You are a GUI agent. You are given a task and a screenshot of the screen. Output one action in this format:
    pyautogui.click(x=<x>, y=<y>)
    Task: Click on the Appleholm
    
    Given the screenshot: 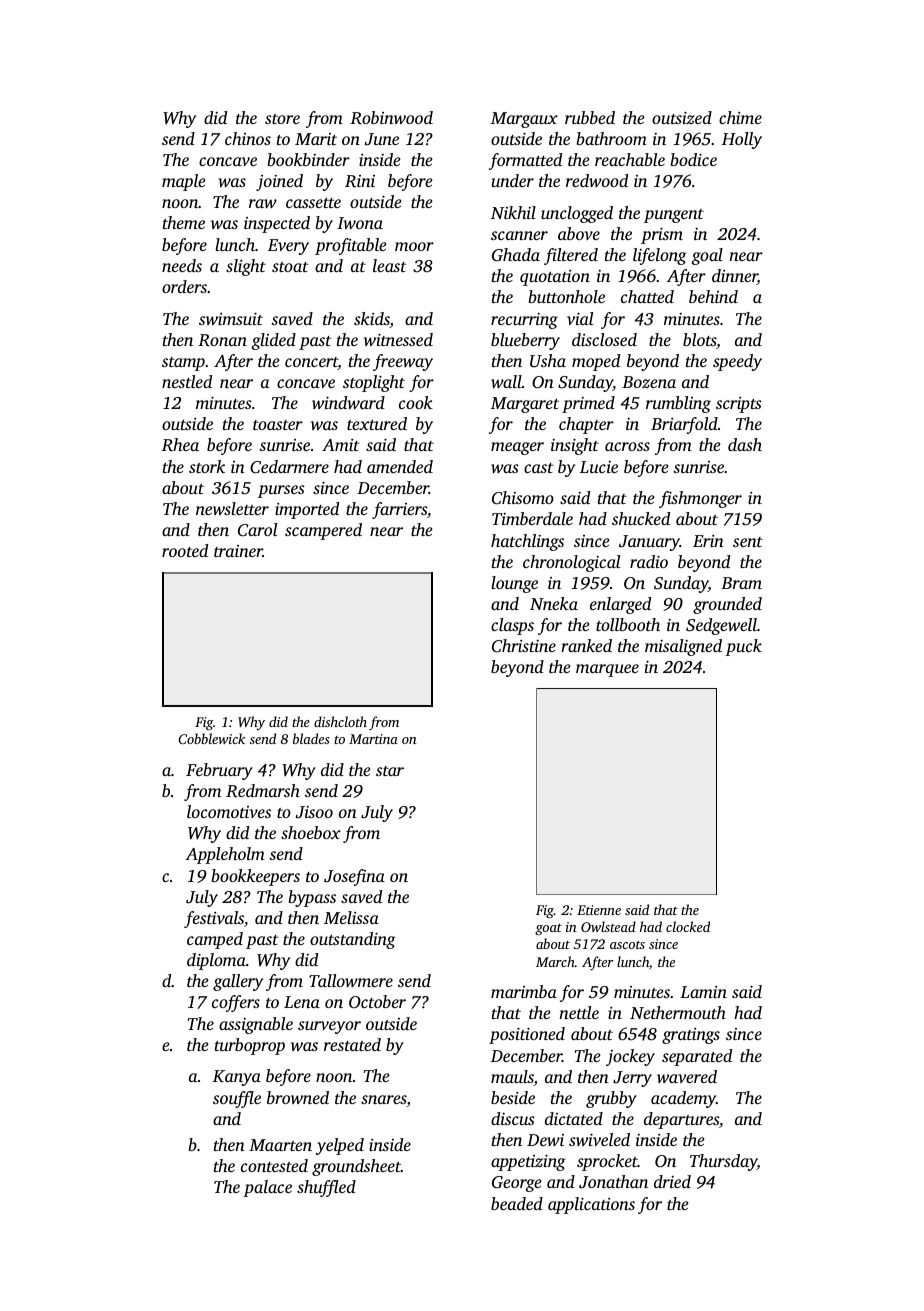 What is the action you would take?
    pyautogui.click(x=225, y=855)
